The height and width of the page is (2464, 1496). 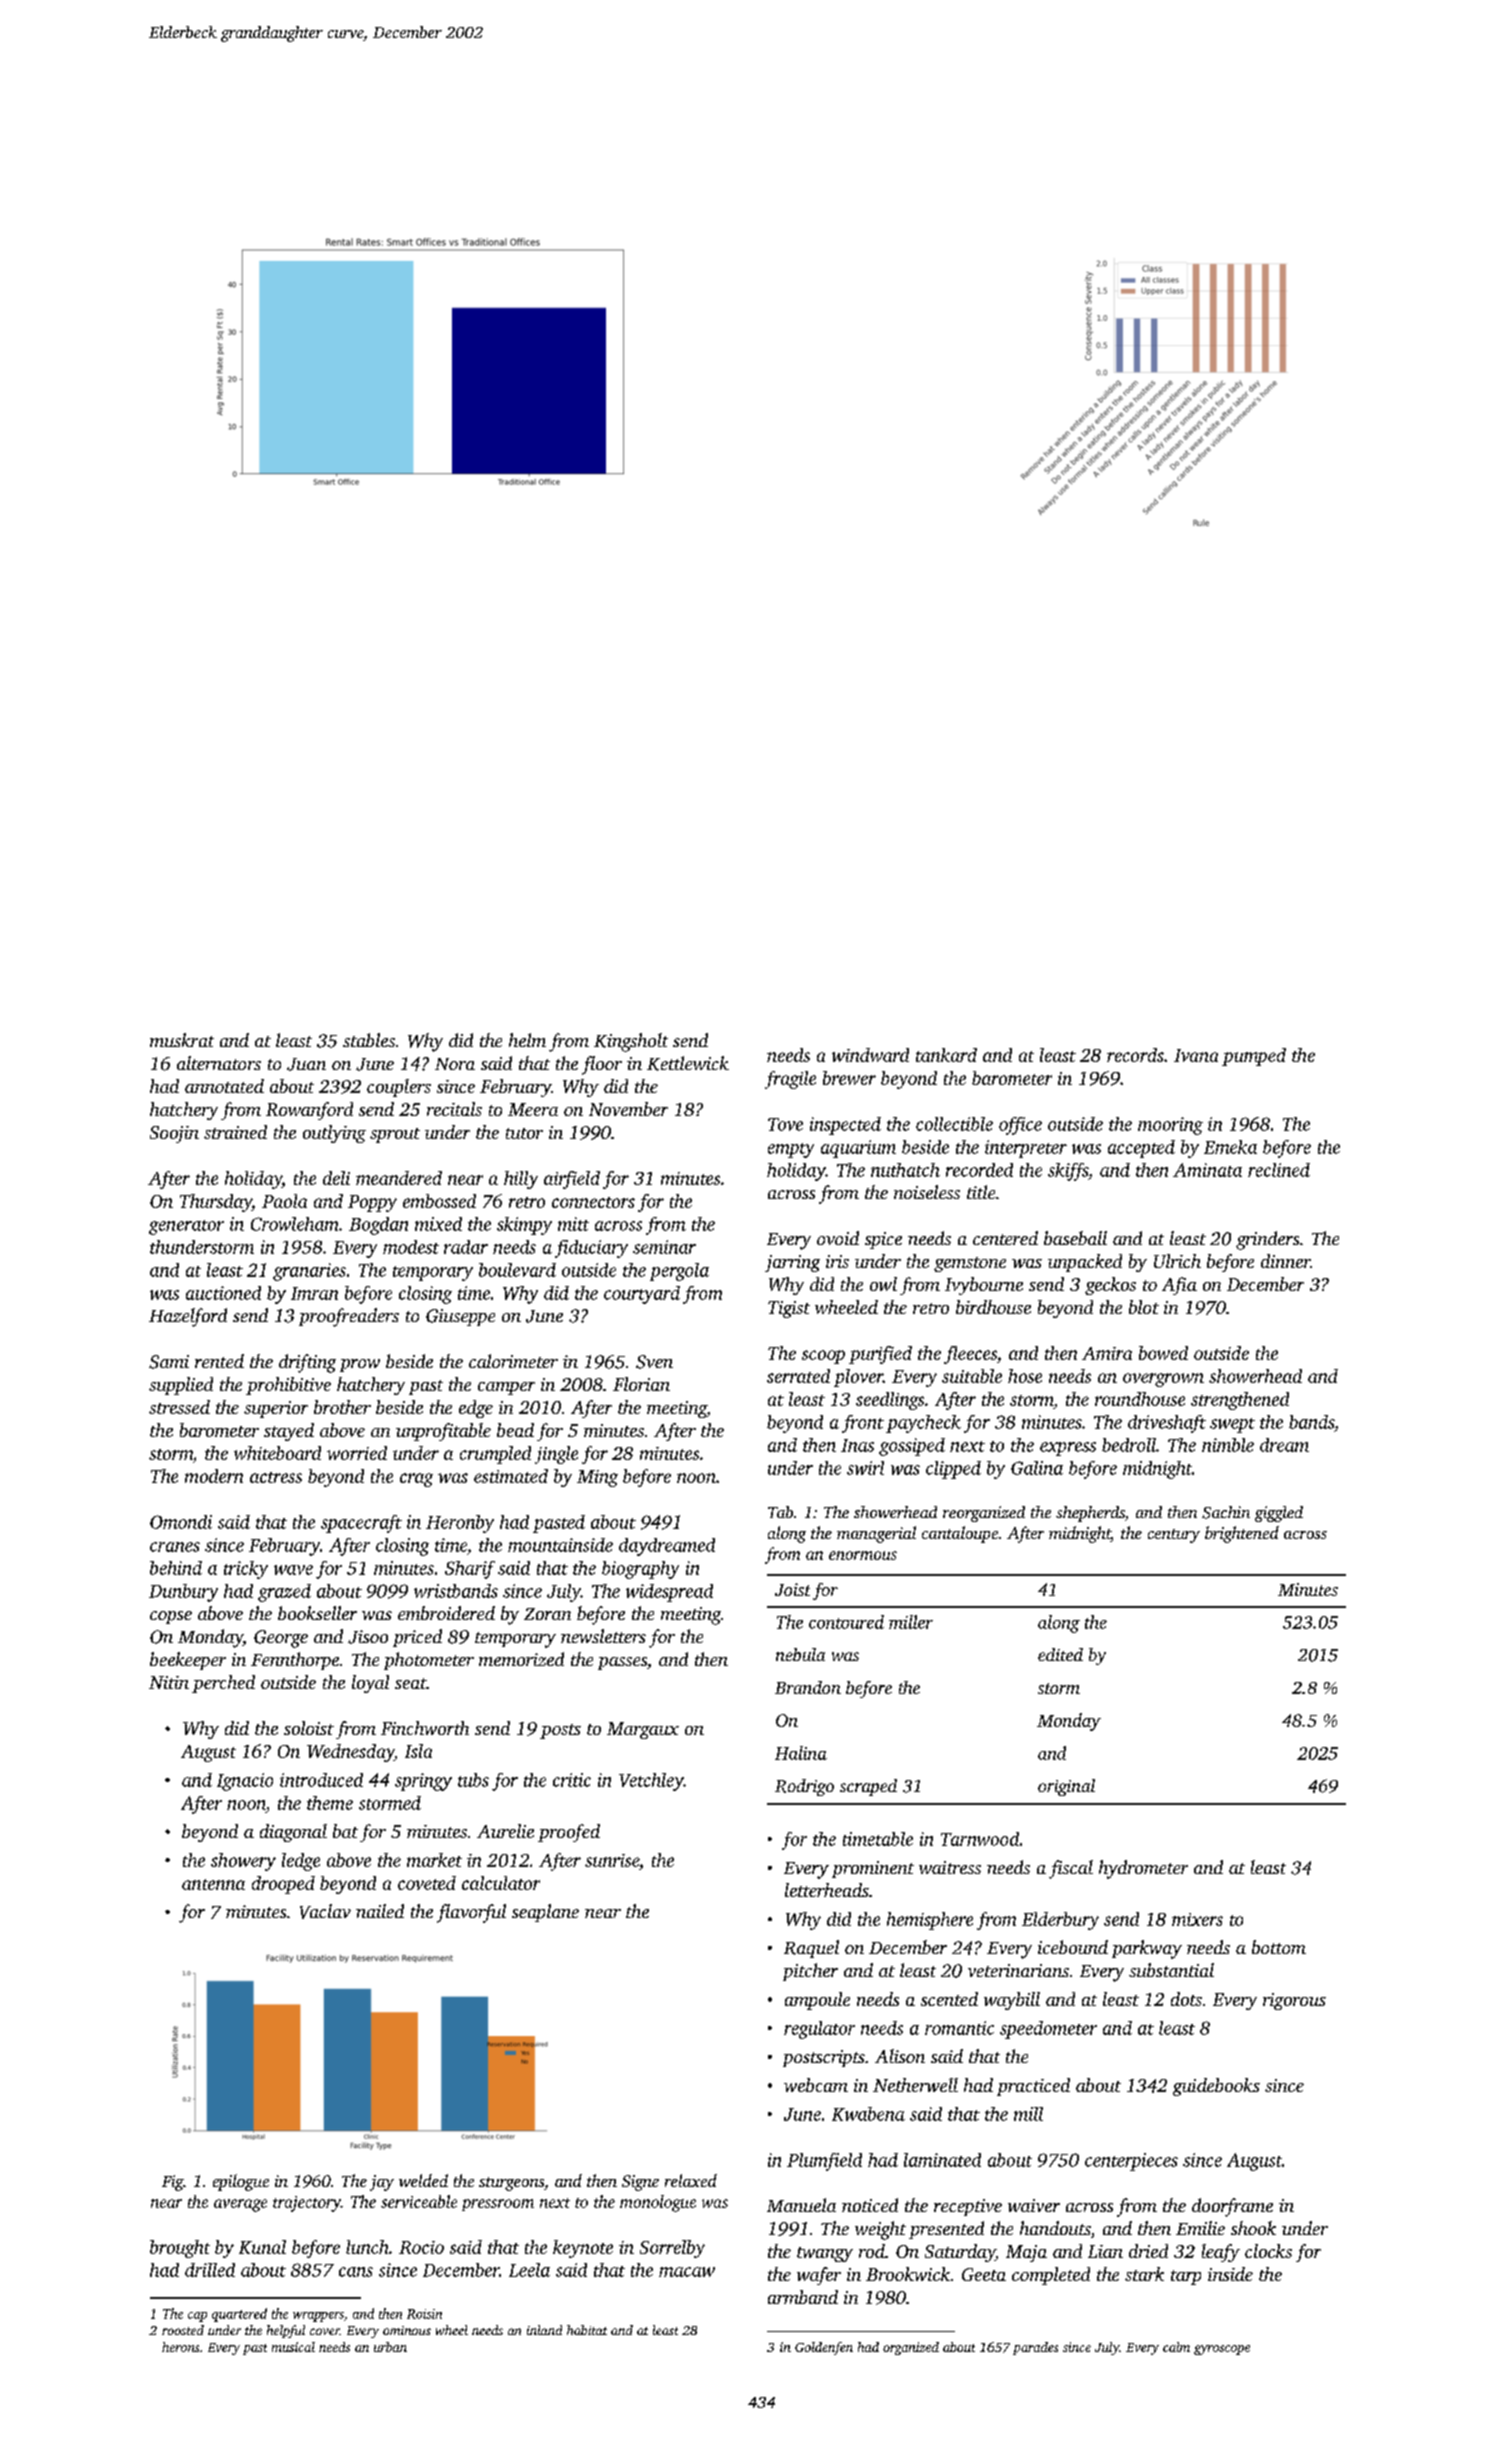 I want to click on widespread, so click(x=669, y=1593).
